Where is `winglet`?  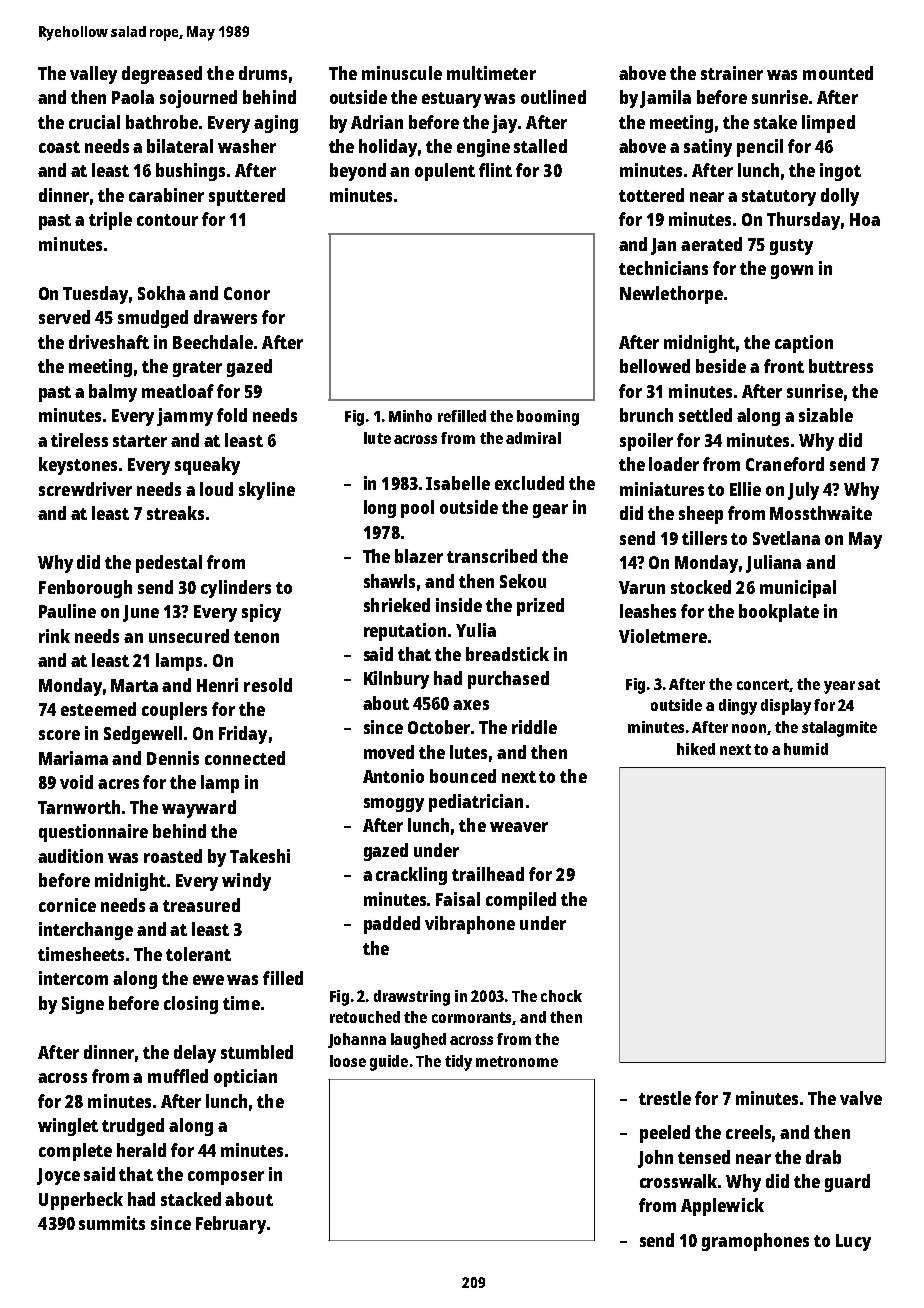 winglet is located at coordinates (68, 1127).
